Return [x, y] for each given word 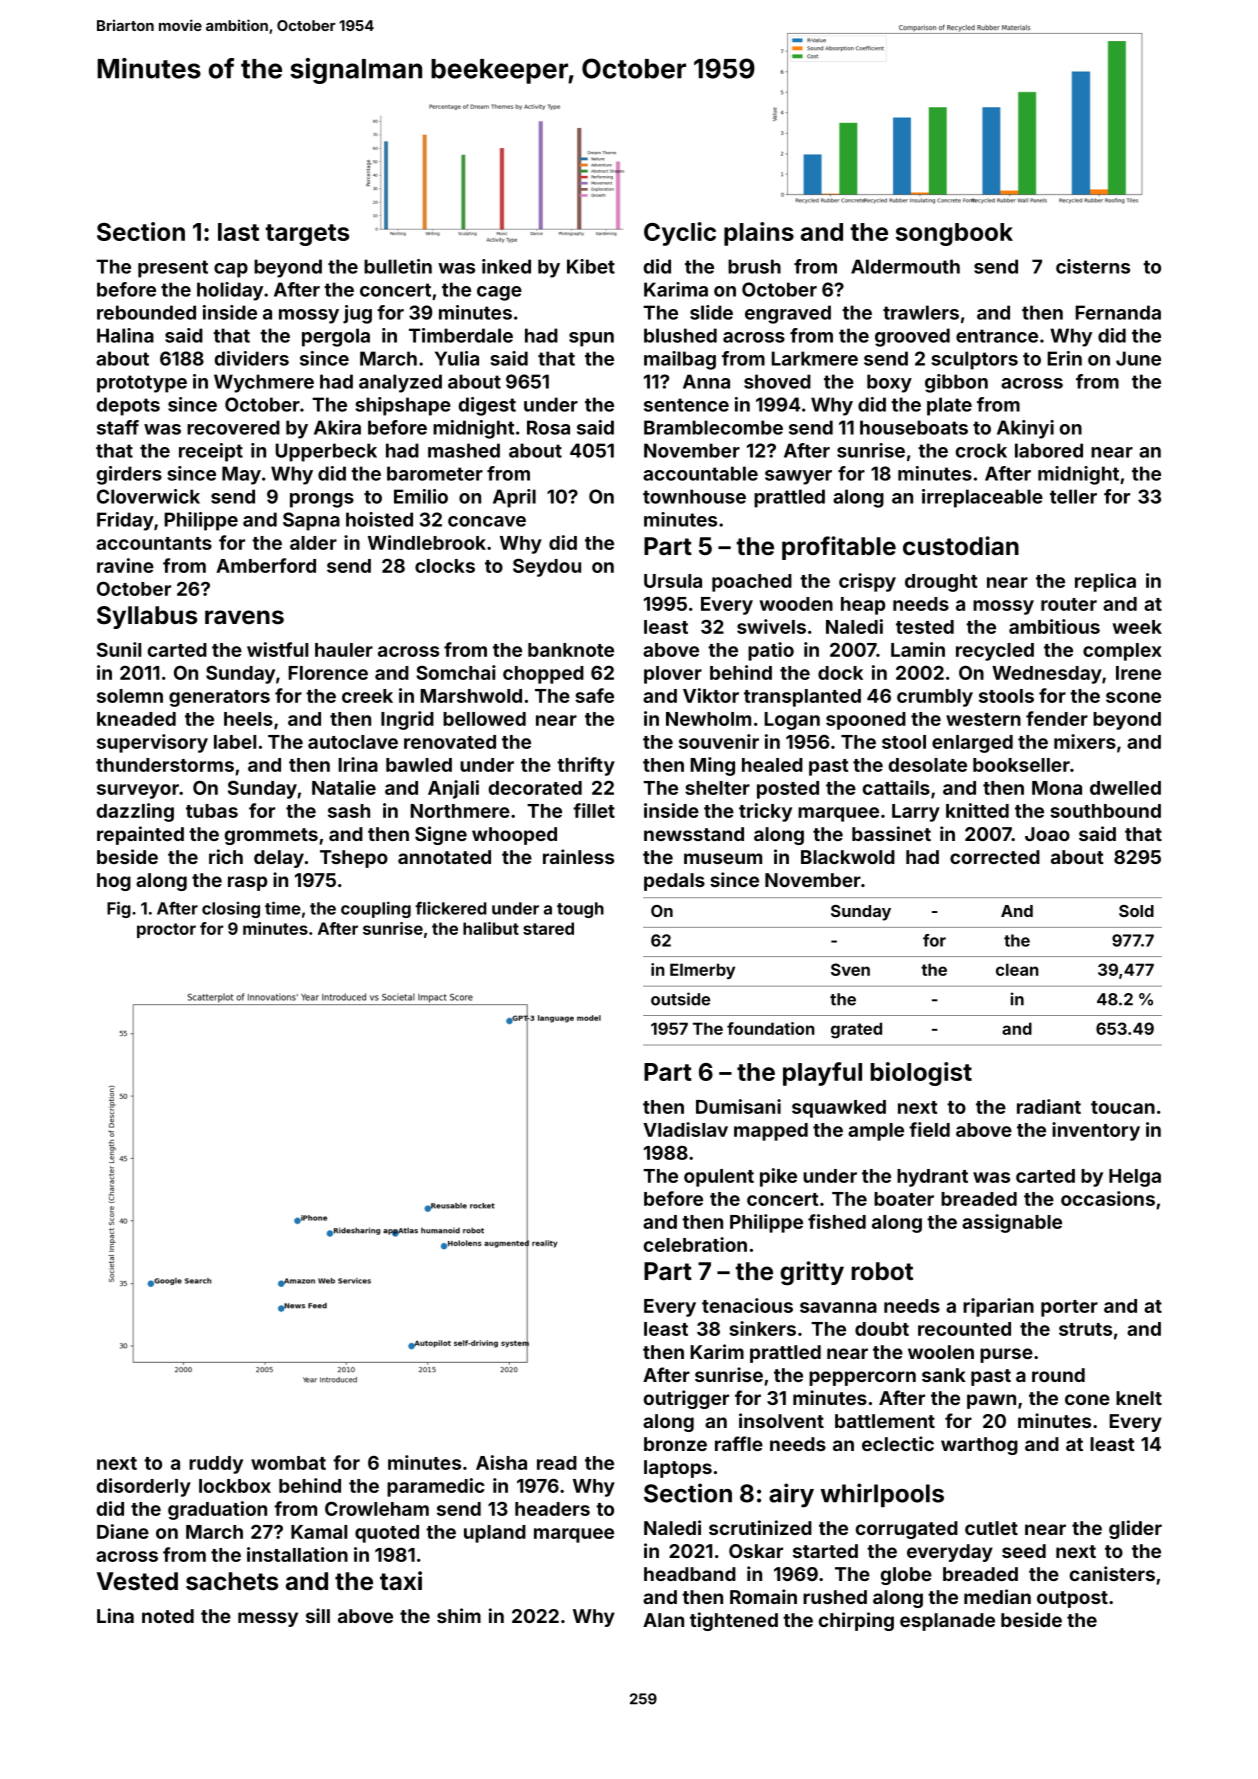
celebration [695, 1244]
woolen [941, 1352]
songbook [954, 234]
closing [231, 910]
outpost [1072, 1599]
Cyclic [680, 234]
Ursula [673, 581]
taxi [401, 1580]
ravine [125, 565]
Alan [663, 1620]
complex [1122, 652]
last [238, 232]
